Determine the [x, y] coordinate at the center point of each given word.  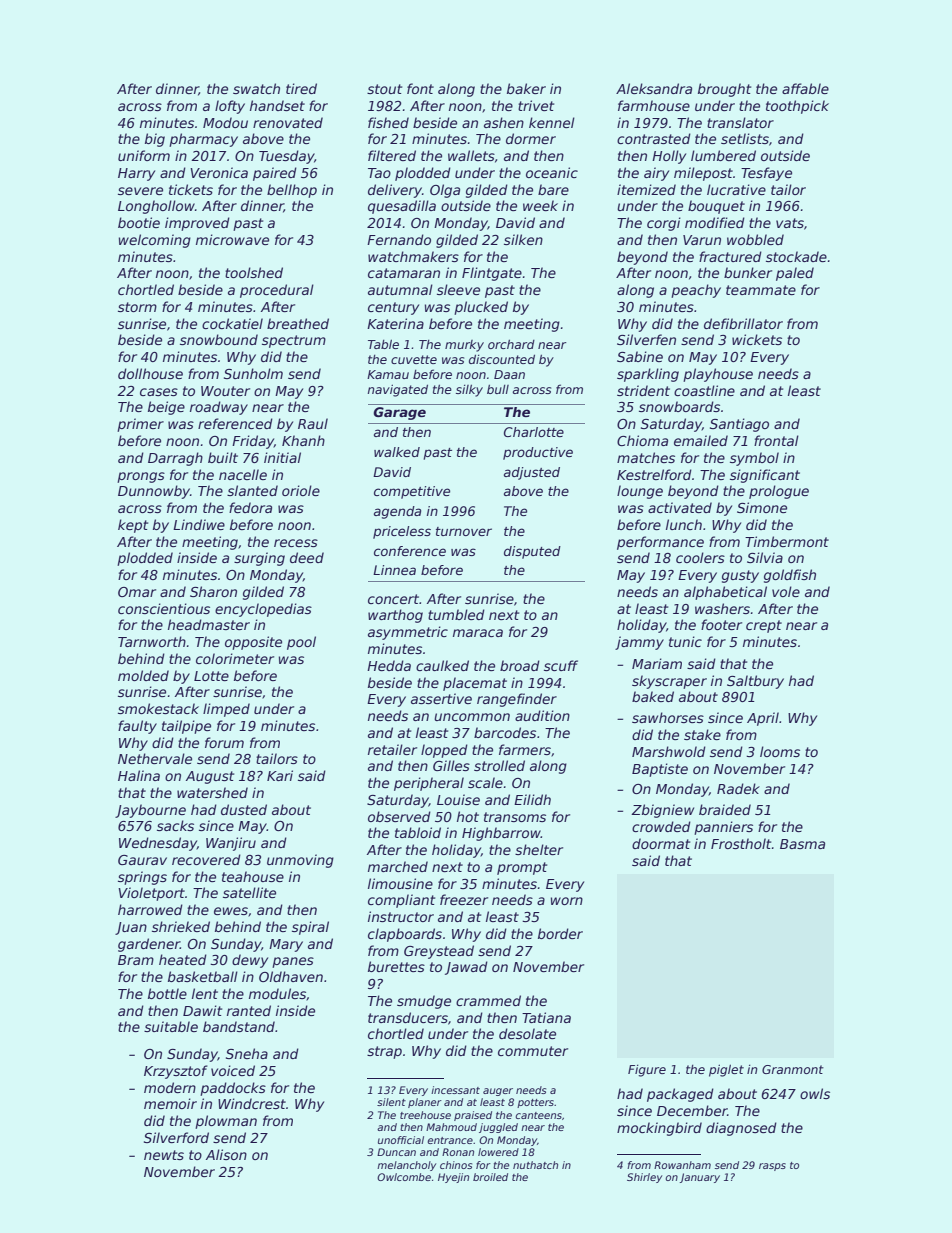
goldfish [790, 576]
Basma [802, 844]
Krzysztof [176, 1072]
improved [197, 224]
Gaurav [142, 860]
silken [523, 239]
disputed [532, 552]
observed [399, 816]
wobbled [755, 239]
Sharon [213, 591]
